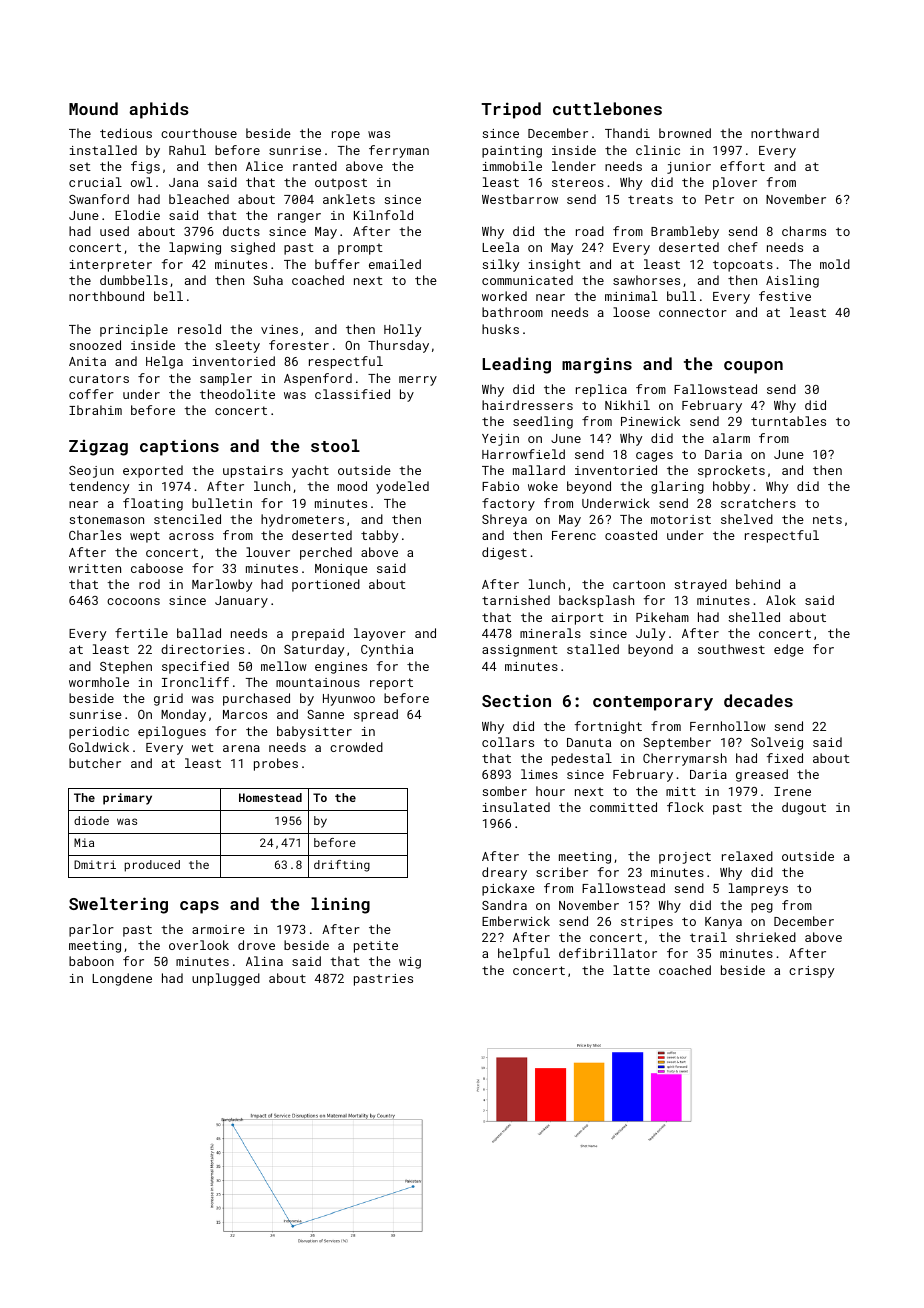 This screenshot has height=1308, width=924. I want to click on Longdene, so click(122, 979).
